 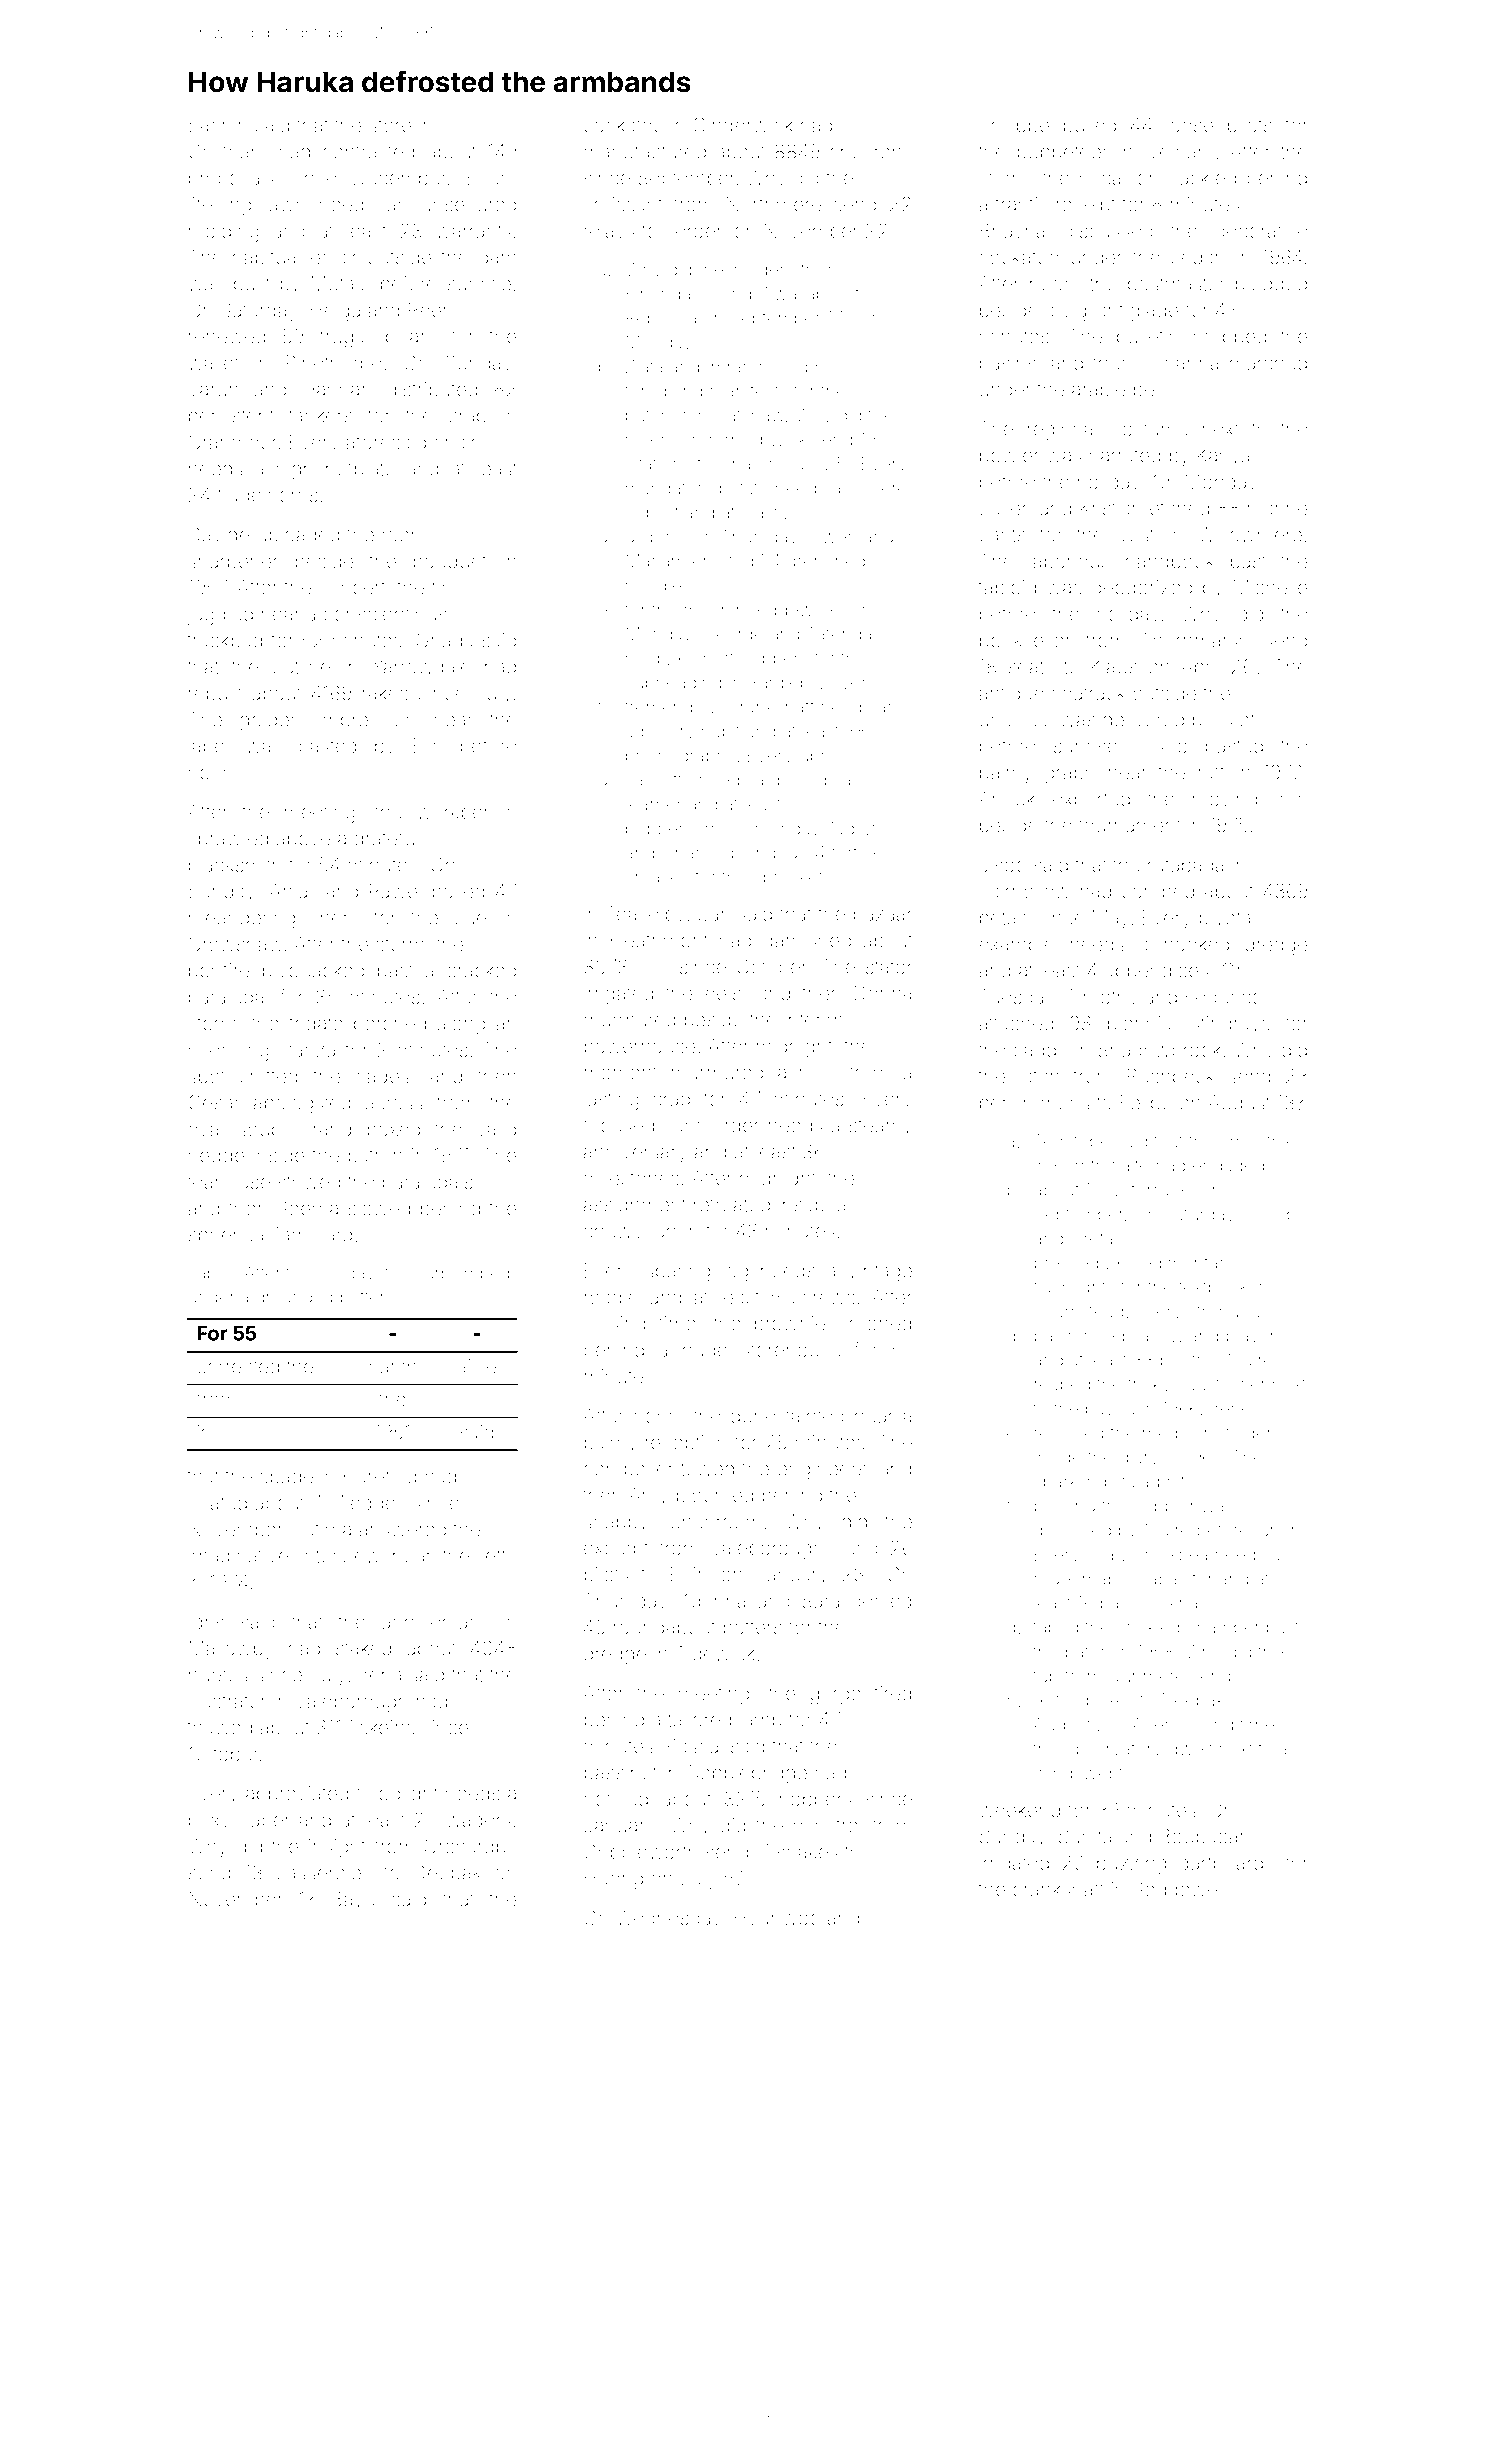 I want to click on Cinderwick, so click(x=743, y=125).
